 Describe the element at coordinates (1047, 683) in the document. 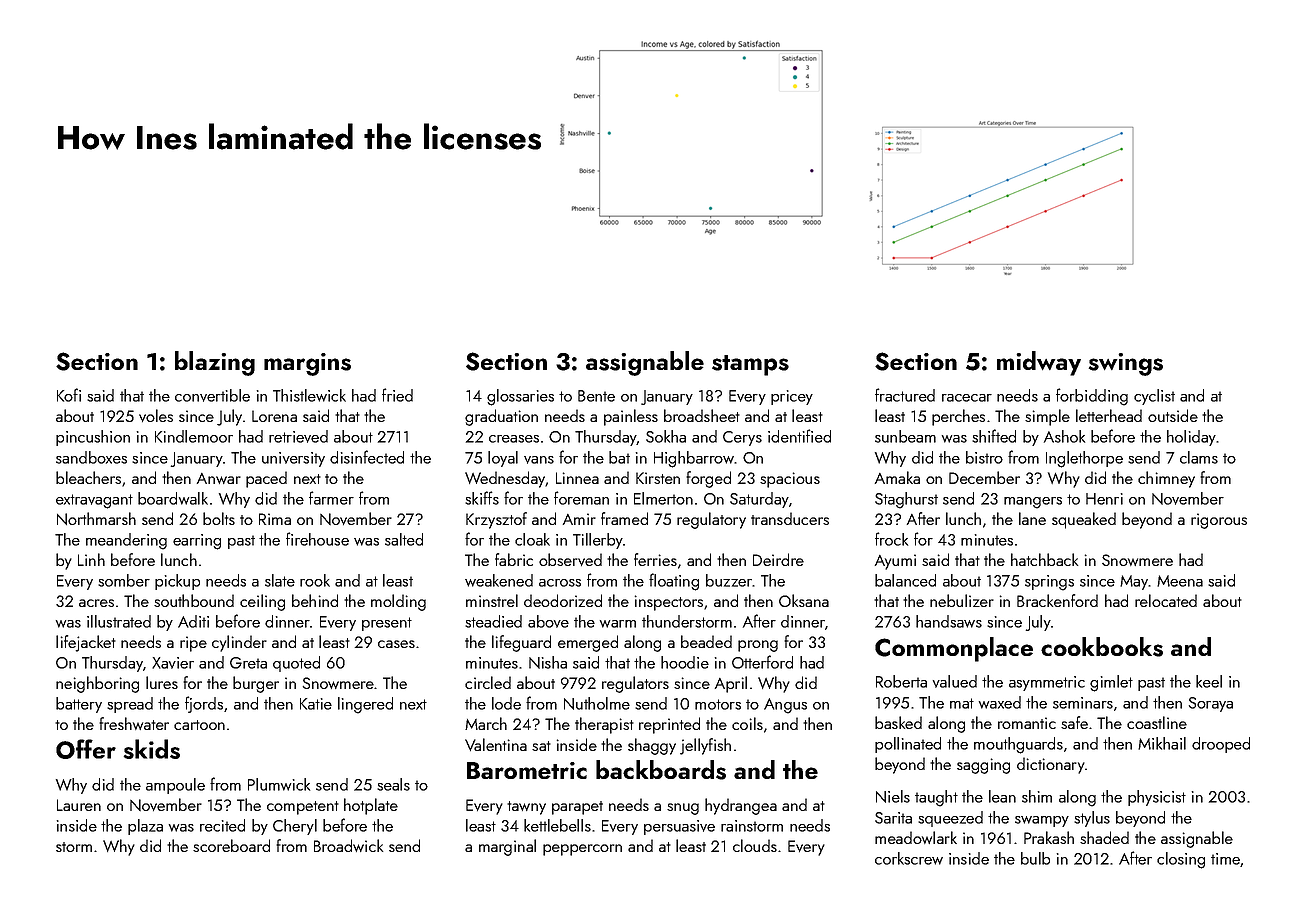

I see `asymmetric` at that location.
